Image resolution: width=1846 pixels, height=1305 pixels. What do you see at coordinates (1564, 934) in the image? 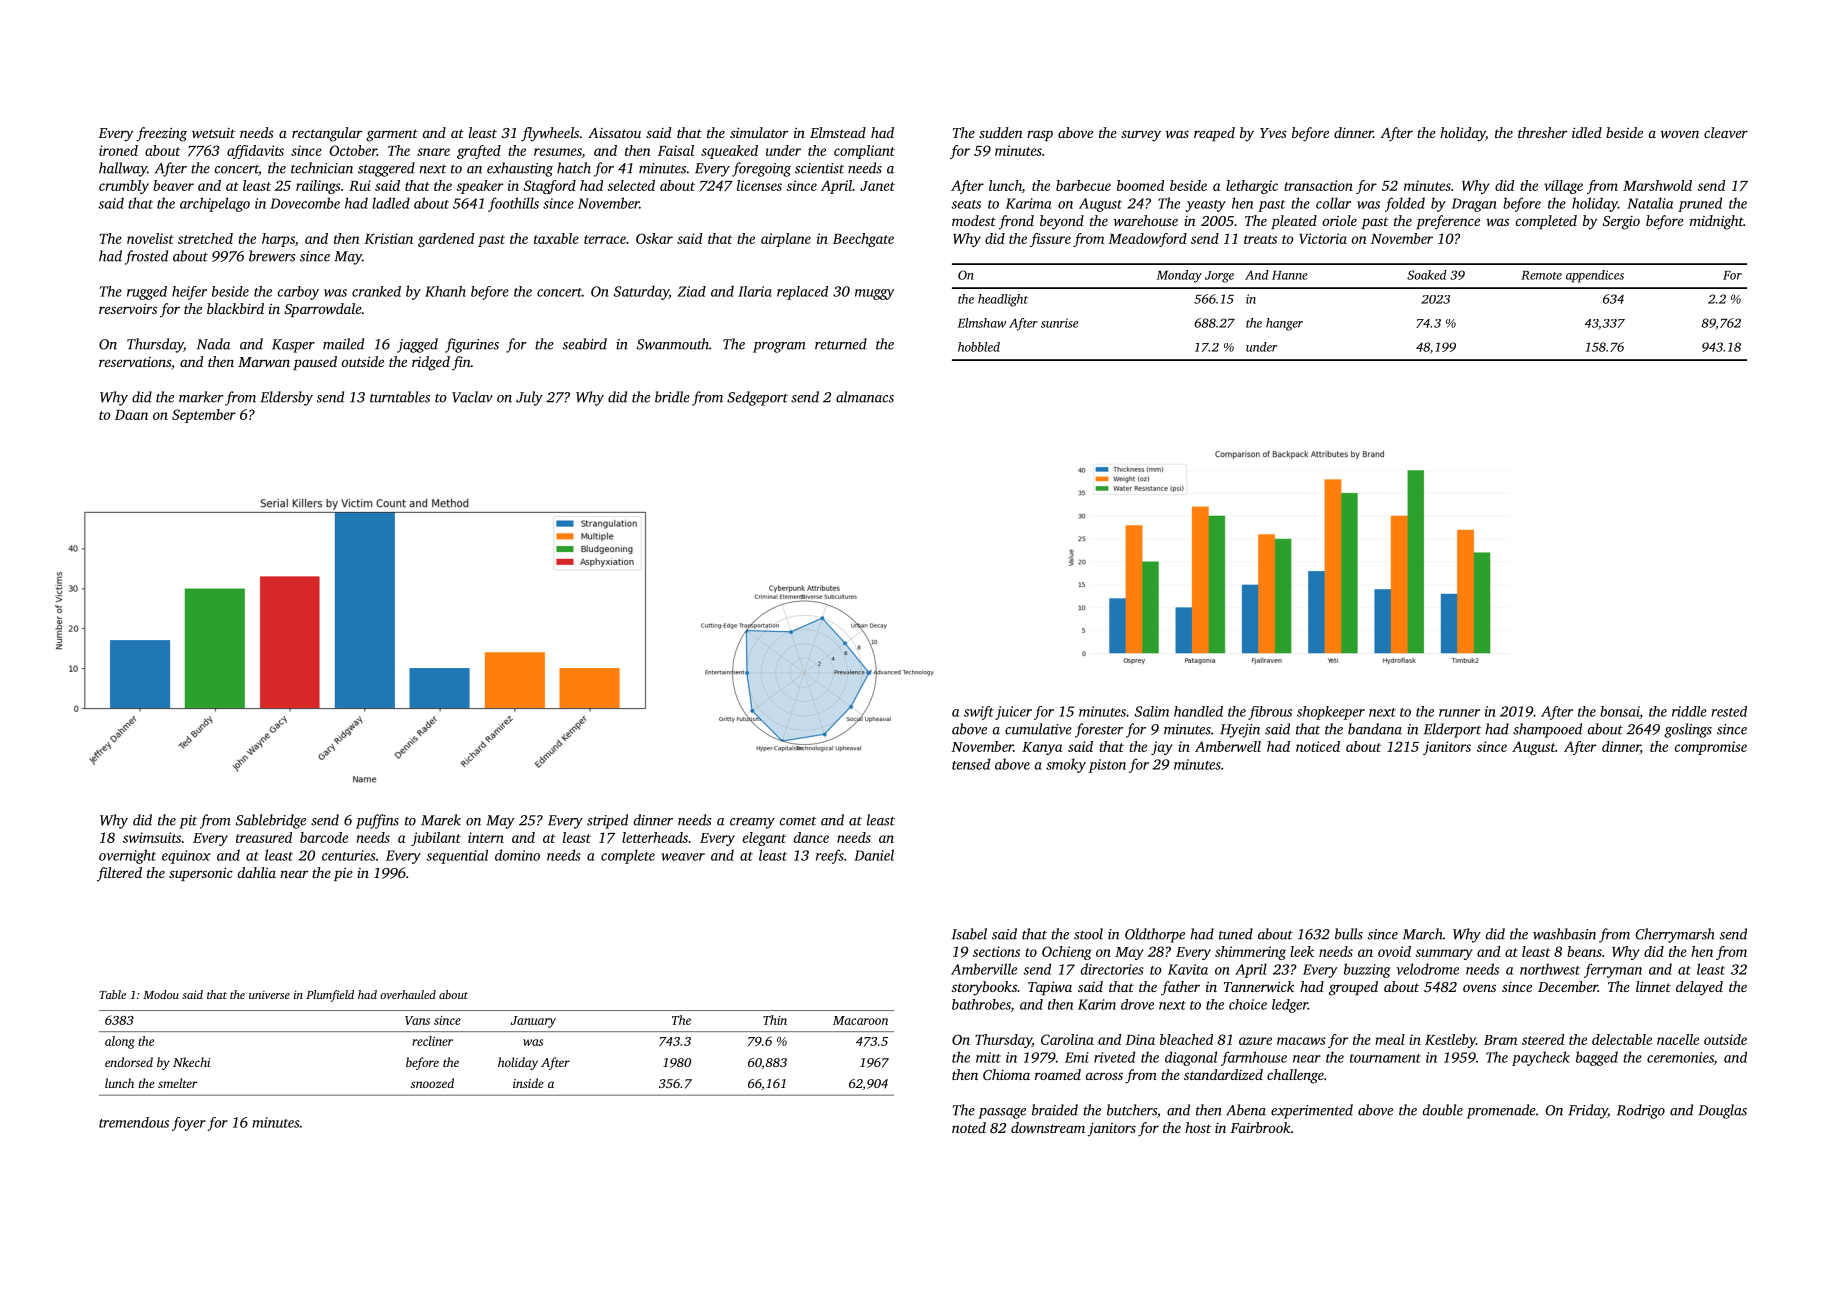
I see `washbasin` at bounding box center [1564, 934].
